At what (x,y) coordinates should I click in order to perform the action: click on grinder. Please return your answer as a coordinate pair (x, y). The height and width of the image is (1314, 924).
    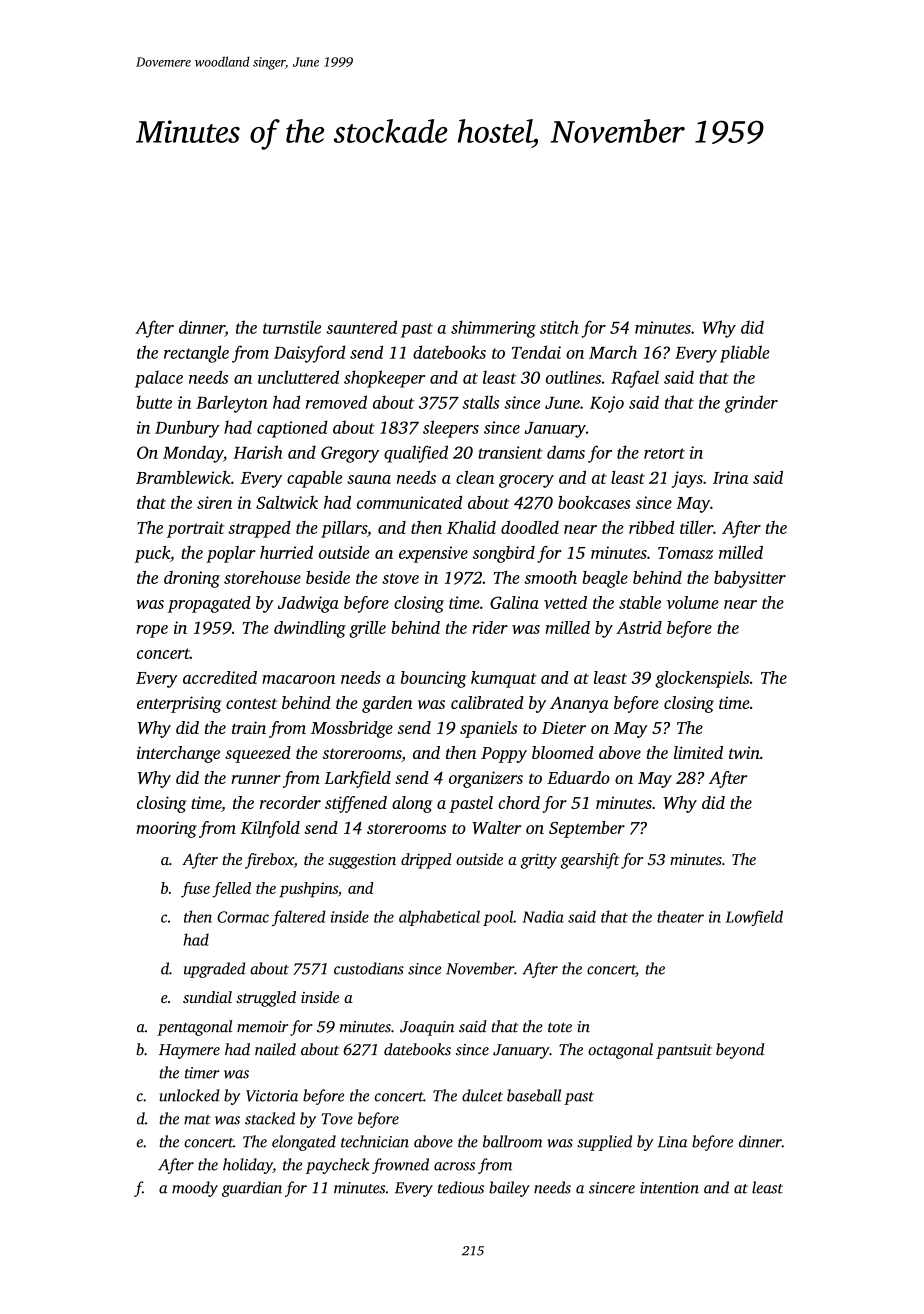
    Looking at the image, I should click on (751, 404).
